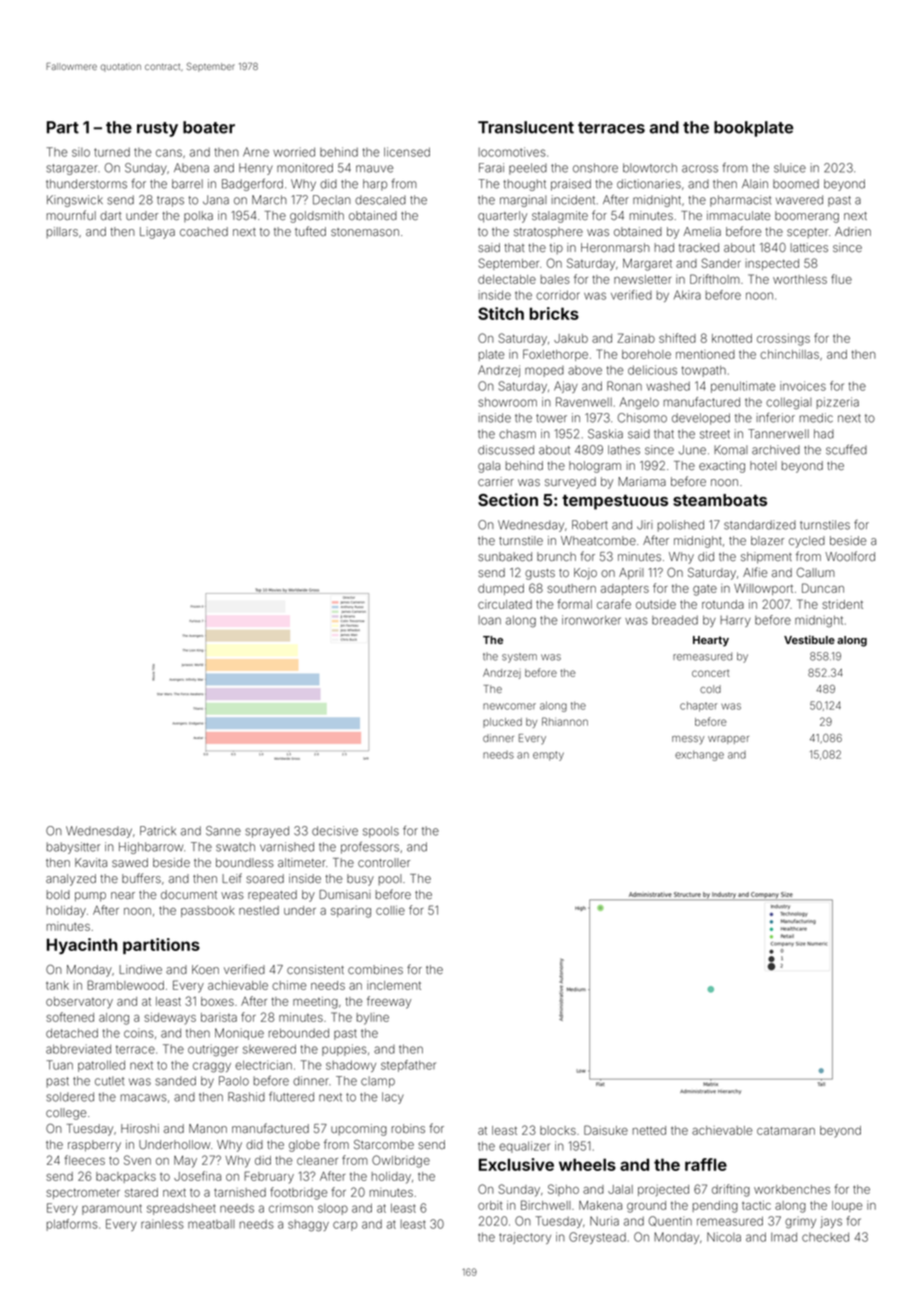  Describe the element at coordinates (72, 1225) in the screenshot. I see `platforms` at that location.
